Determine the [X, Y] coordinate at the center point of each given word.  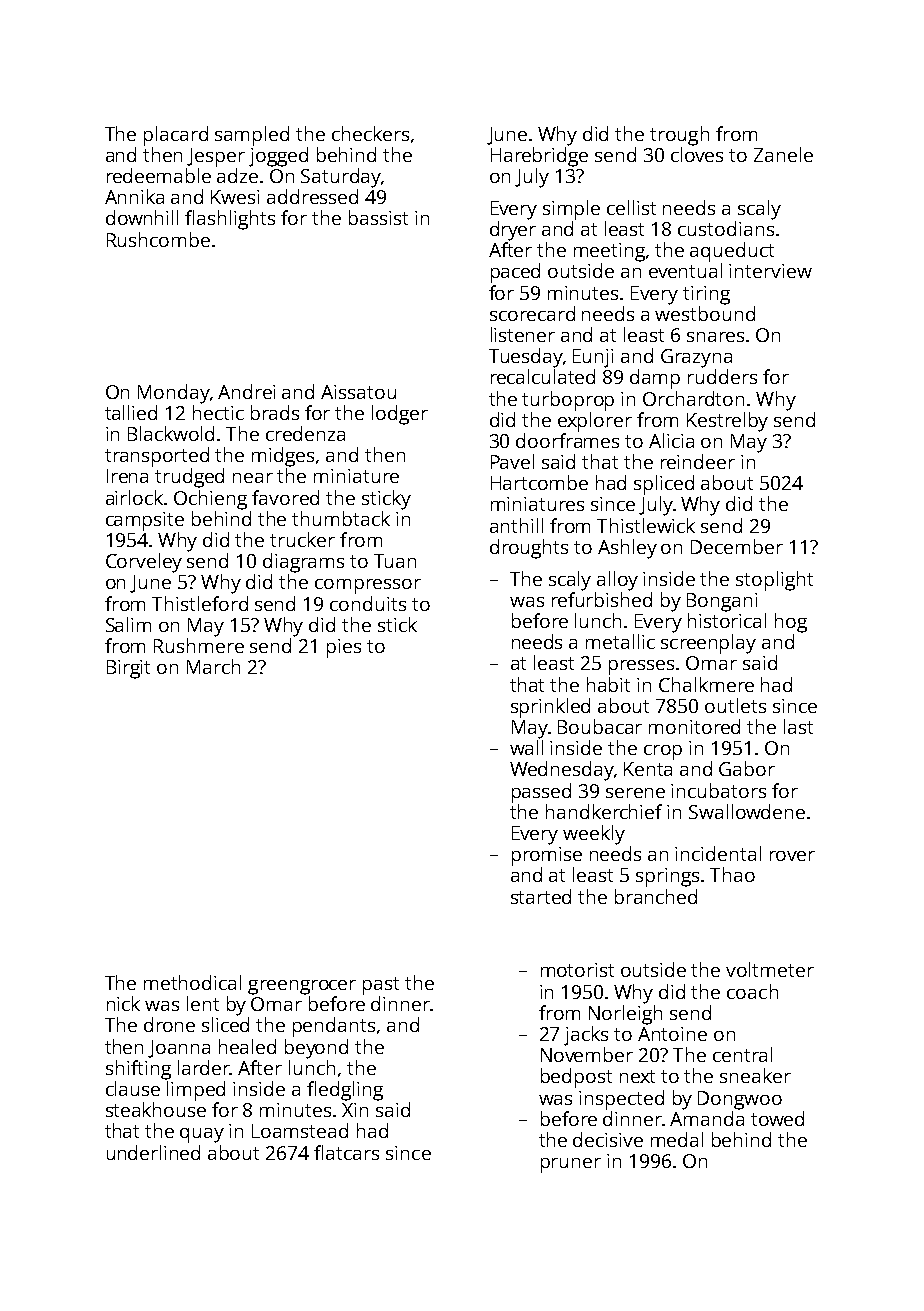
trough [679, 136]
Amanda [707, 1118]
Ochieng [210, 500]
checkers [370, 133]
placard [176, 136]
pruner [571, 1165]
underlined [153, 1152]
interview [770, 271]
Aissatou [358, 392]
